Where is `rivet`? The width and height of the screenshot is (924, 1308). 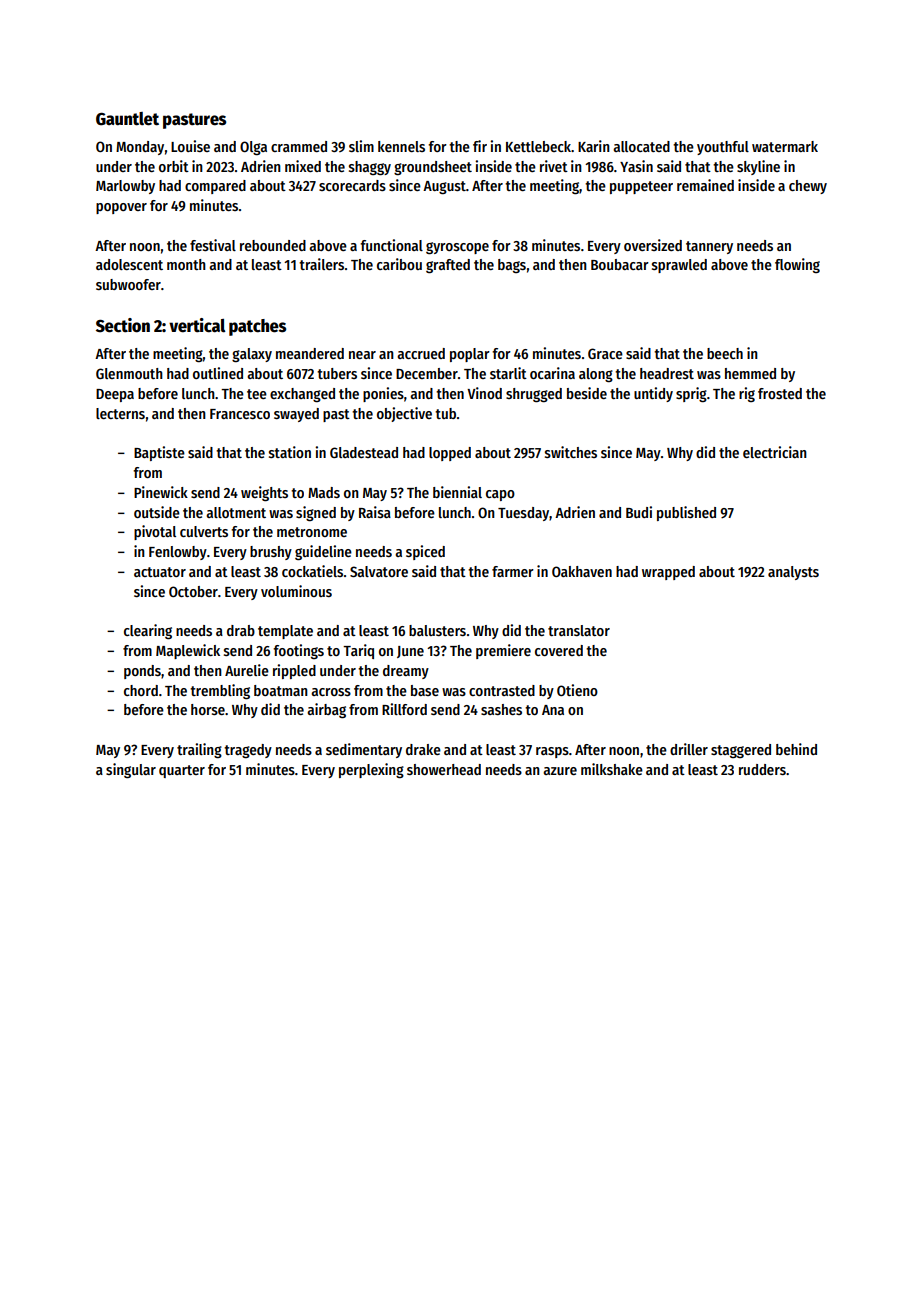 rivet is located at coordinates (554, 166).
